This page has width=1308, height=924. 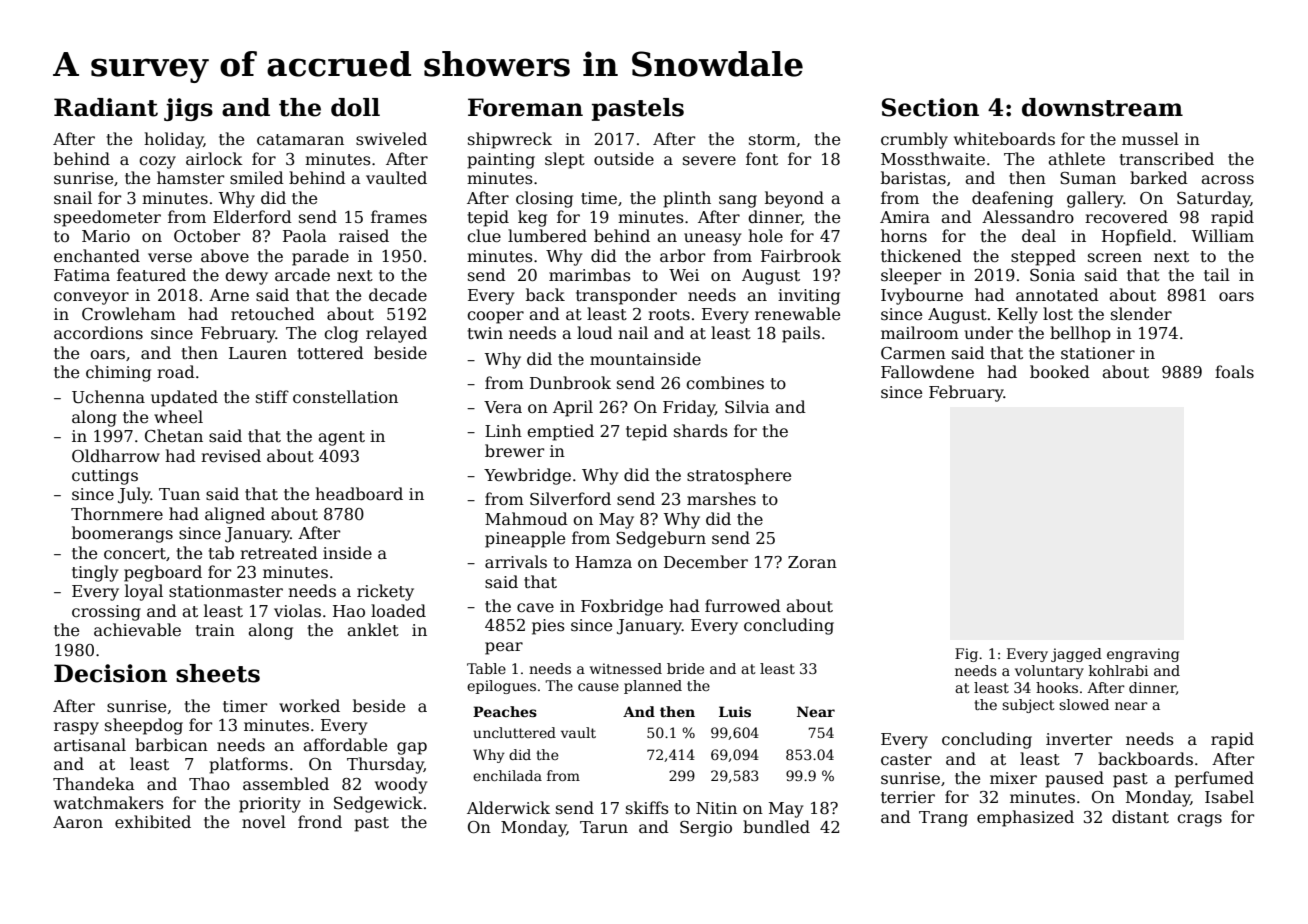 I want to click on Sergio, so click(x=706, y=829).
